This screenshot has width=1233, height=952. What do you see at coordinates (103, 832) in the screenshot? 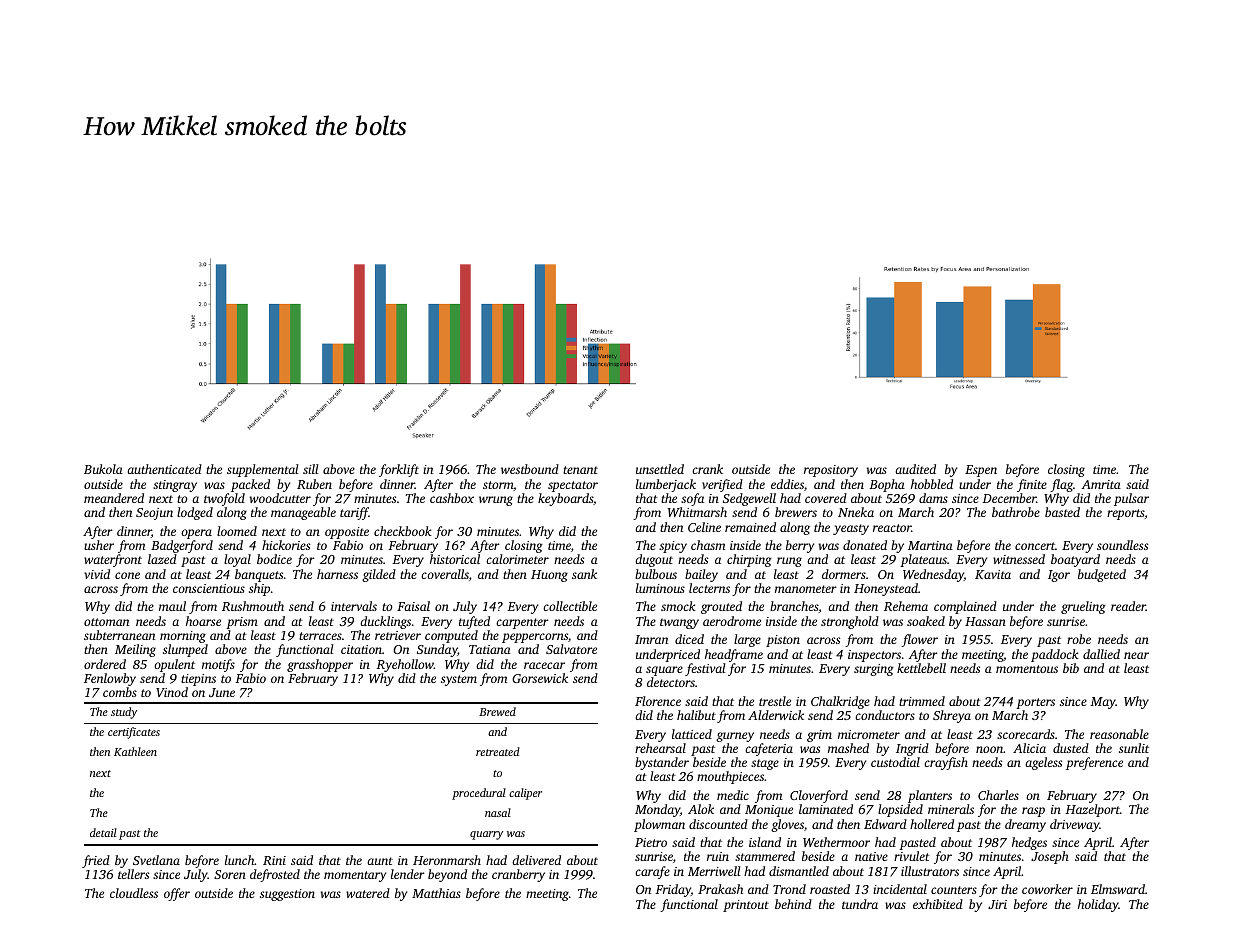
I see `detail` at bounding box center [103, 832].
